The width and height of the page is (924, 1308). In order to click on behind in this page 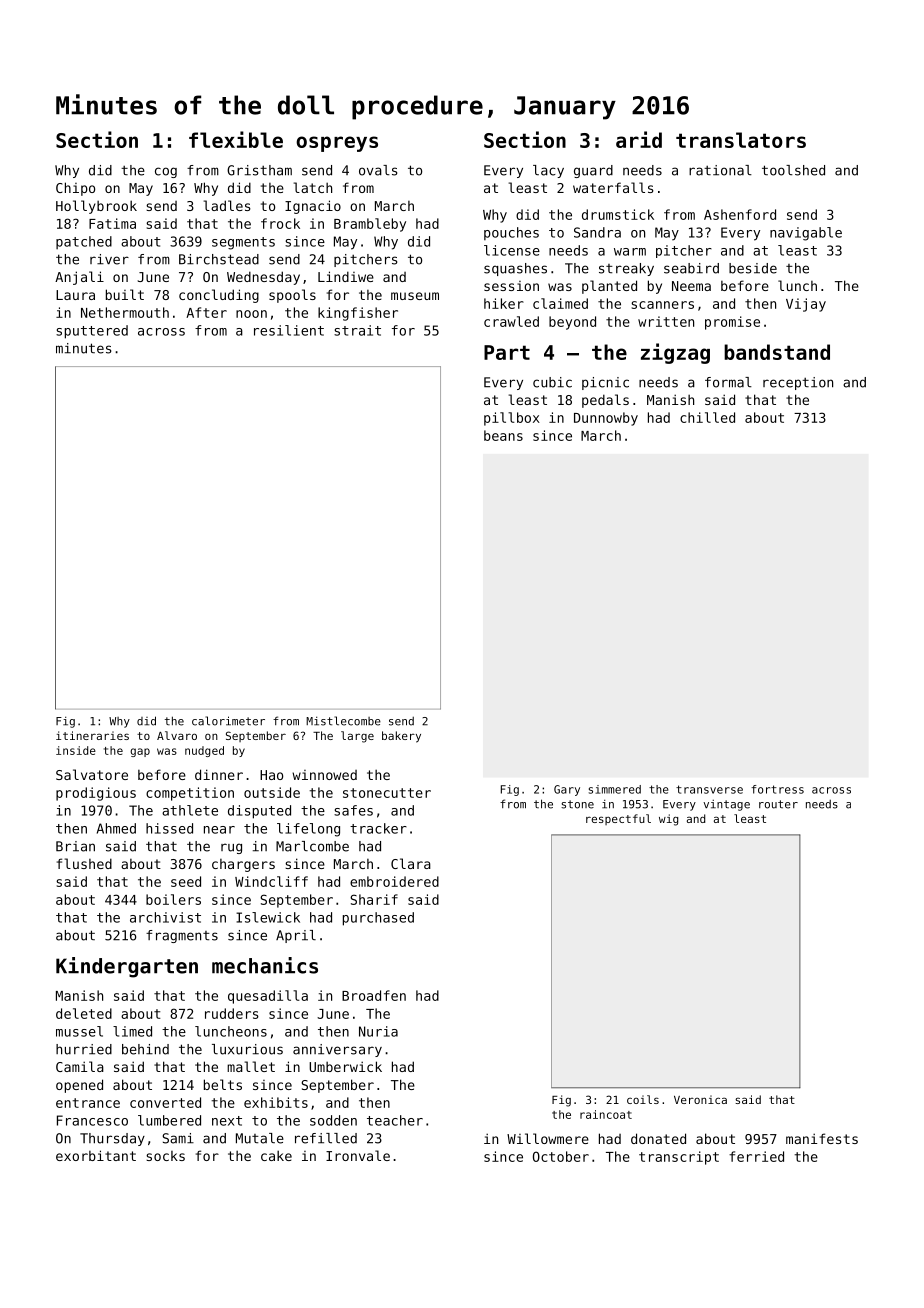, I will do `click(145, 1049)`.
